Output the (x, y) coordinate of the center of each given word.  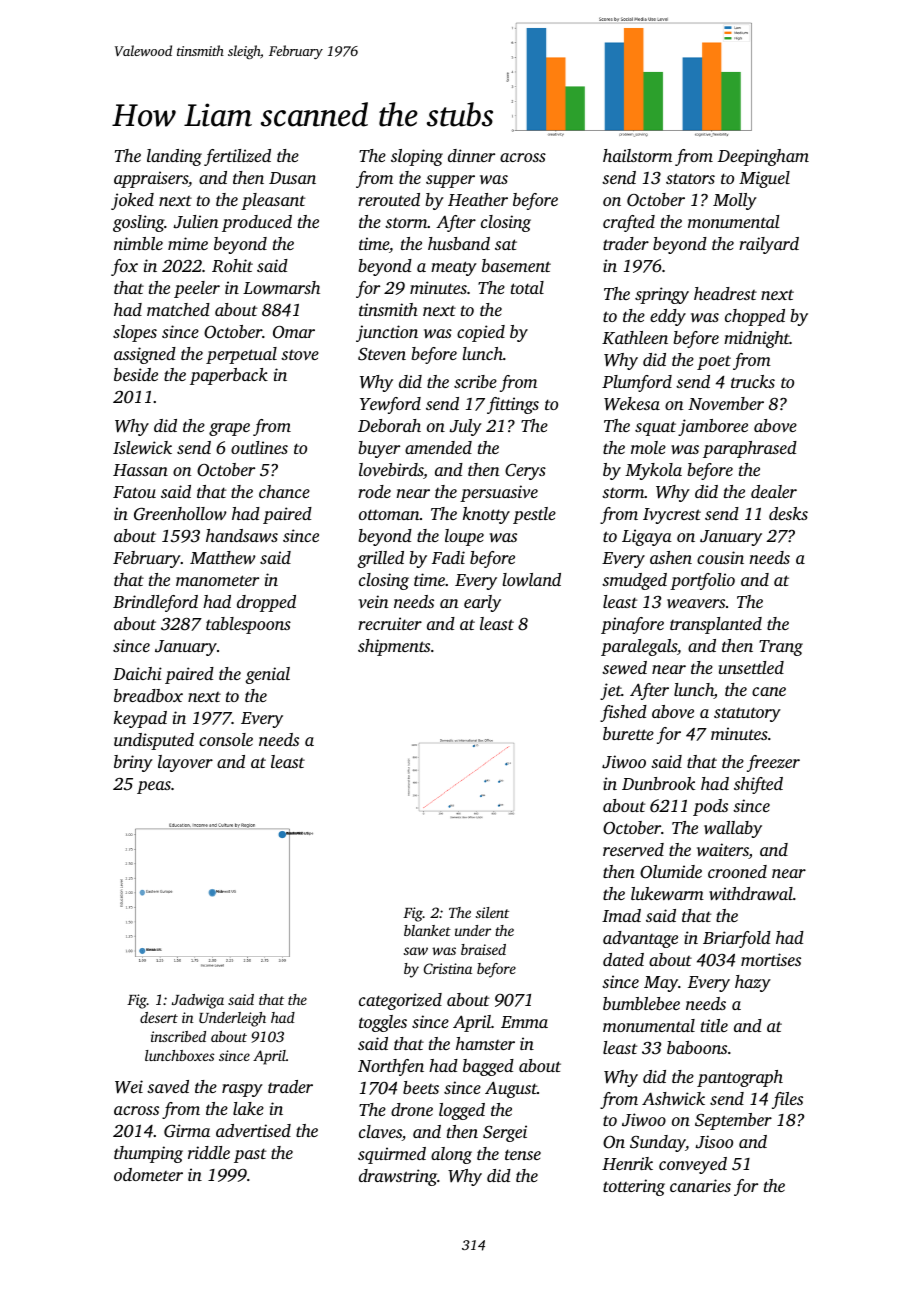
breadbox (148, 695)
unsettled (751, 667)
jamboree (713, 427)
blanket (427, 930)
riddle (209, 1152)
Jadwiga (198, 1001)
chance (284, 491)
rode (374, 491)
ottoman (389, 514)
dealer (774, 491)
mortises (771, 959)
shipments (394, 647)
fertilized (237, 157)
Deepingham (763, 157)
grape (229, 429)
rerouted (389, 199)
